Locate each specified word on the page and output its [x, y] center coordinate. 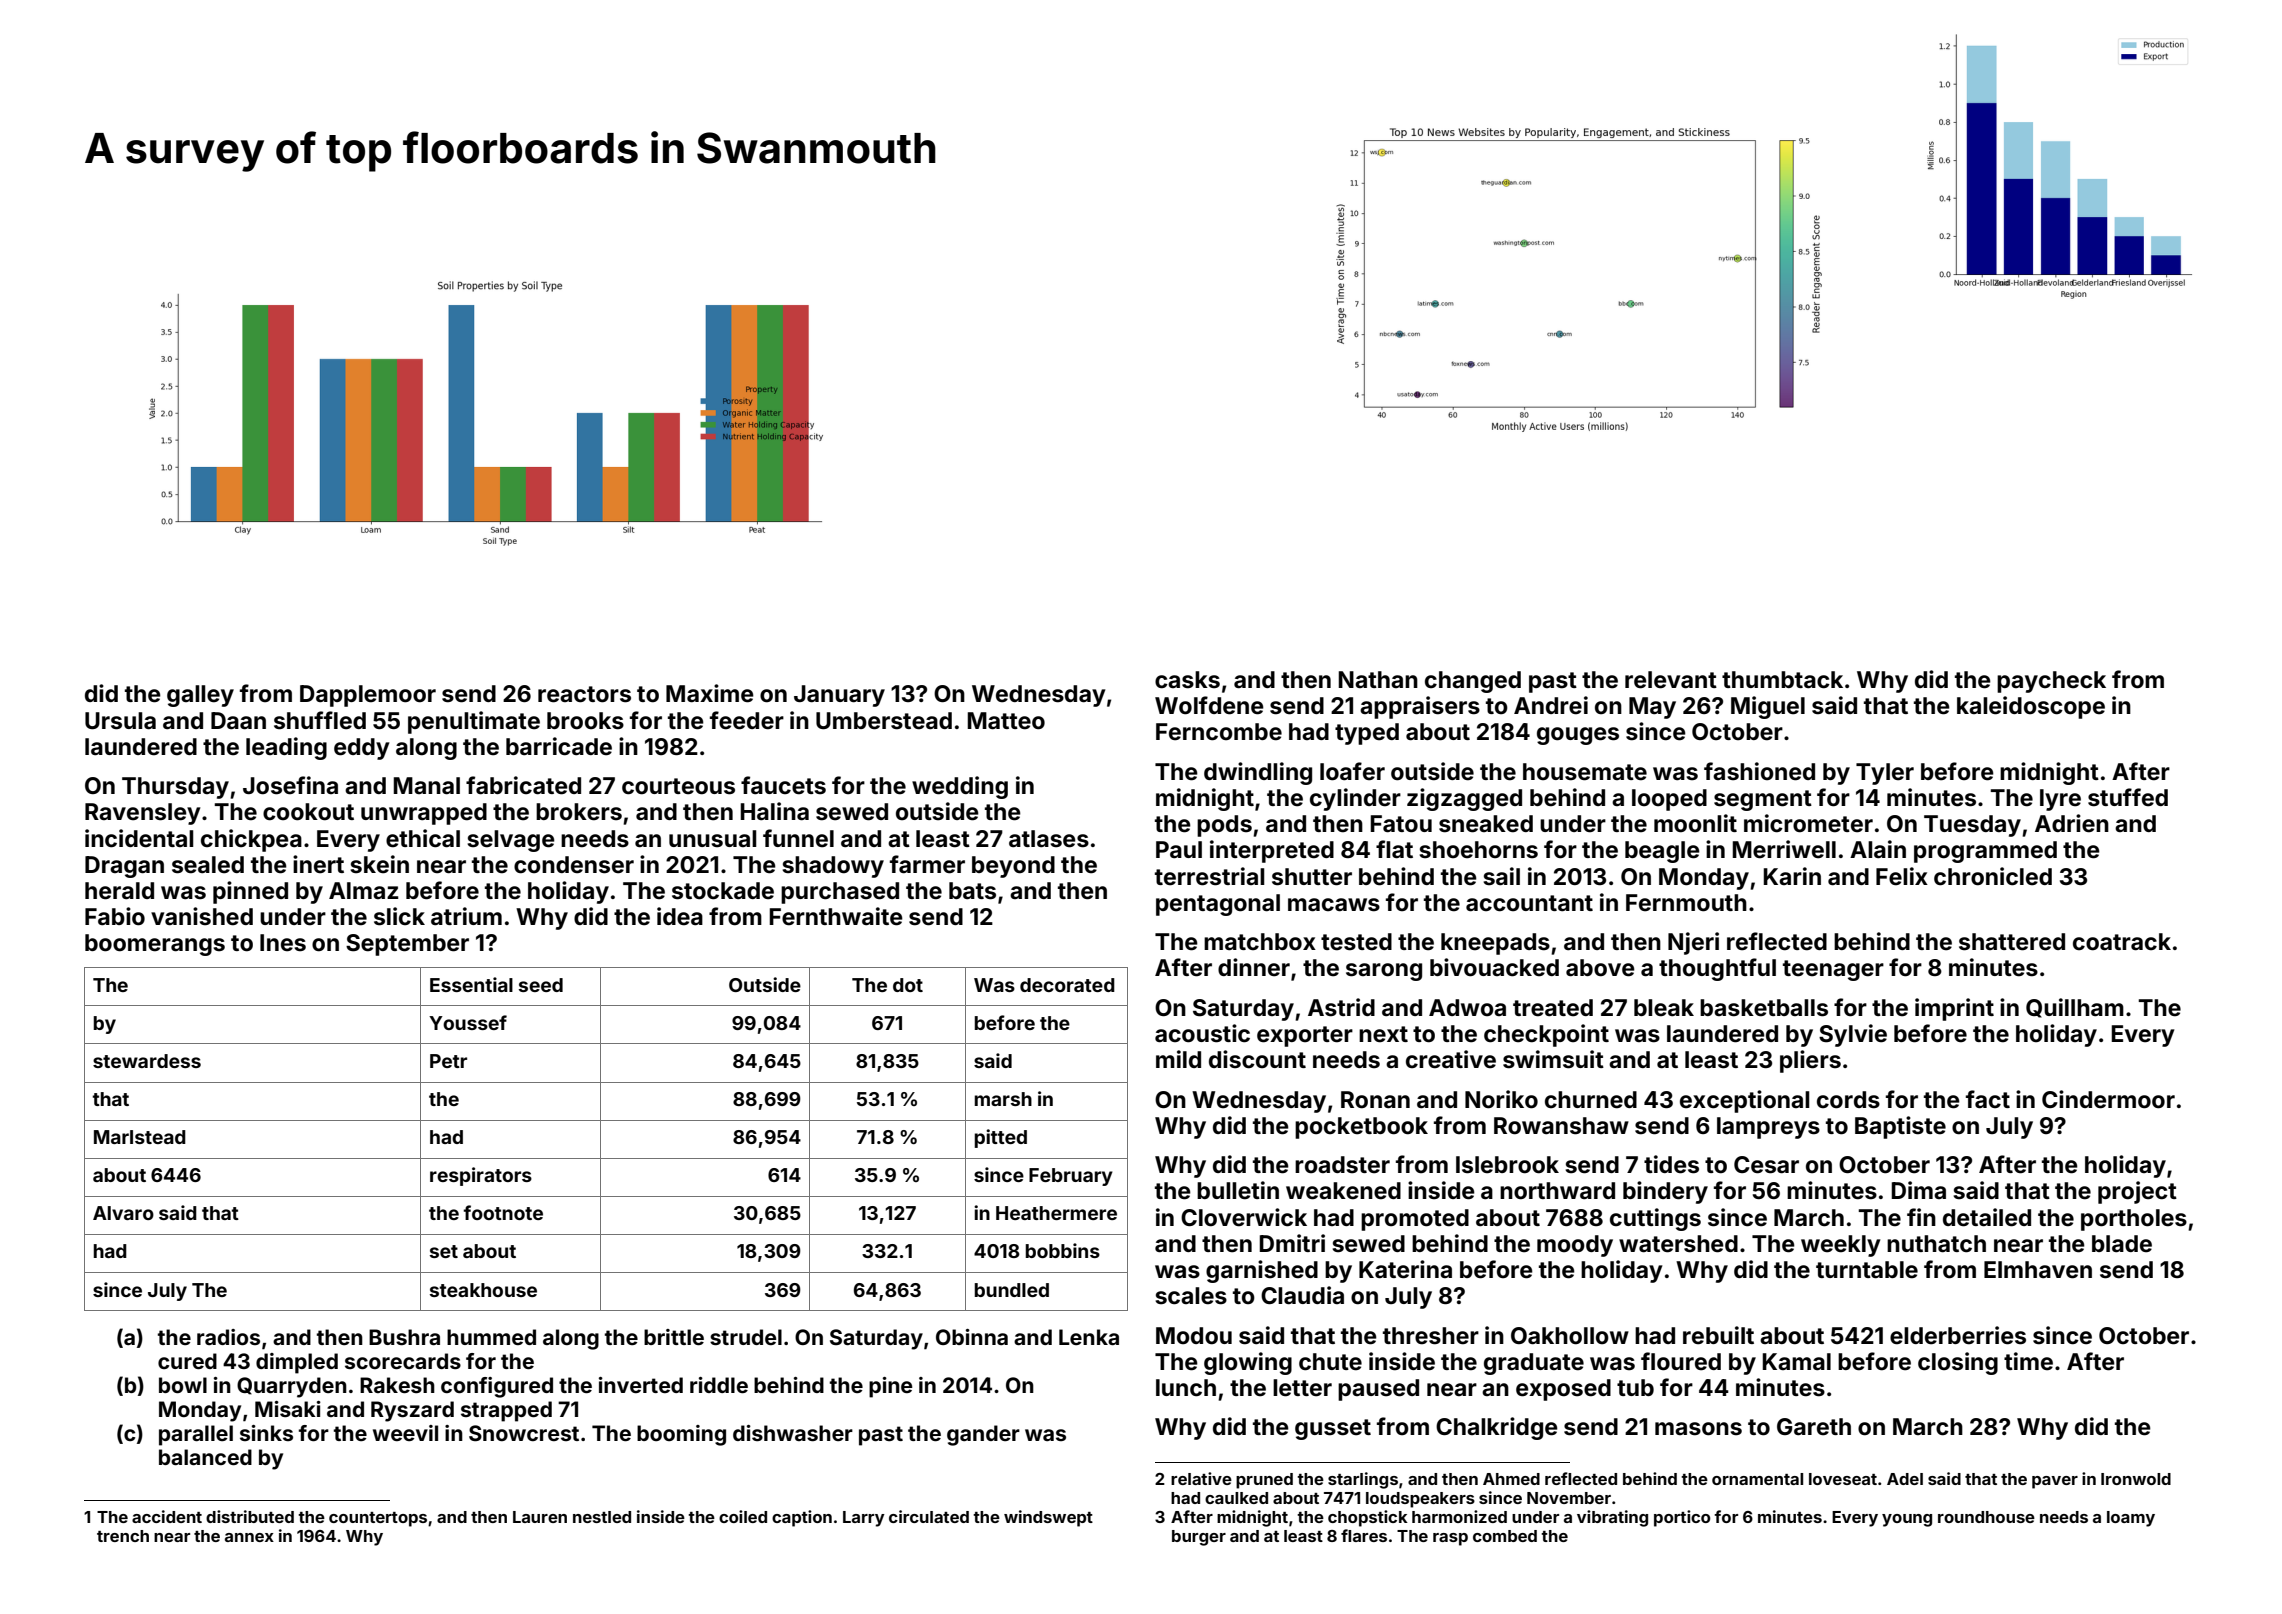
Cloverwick [1244, 1217]
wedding [960, 787]
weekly [1840, 1246]
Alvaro [123, 1213]
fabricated [523, 785]
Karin [1792, 876]
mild [1178, 1059]
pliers [1810, 1061]
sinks [266, 1433]
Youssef [468, 1022]
